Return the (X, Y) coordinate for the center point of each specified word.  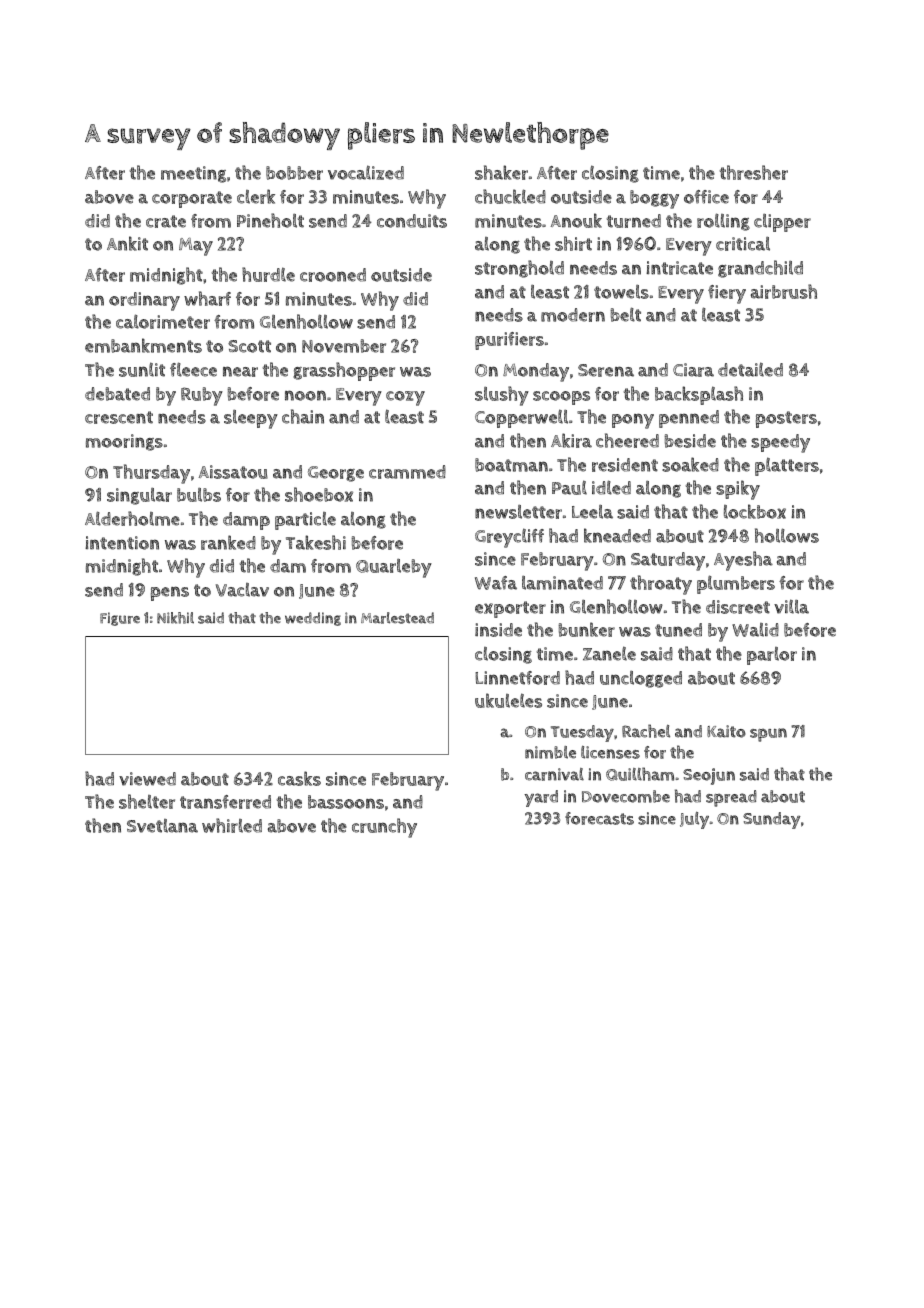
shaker (501, 172)
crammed (407, 472)
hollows (787, 535)
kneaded (617, 535)
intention (122, 543)
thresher (754, 172)
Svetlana (162, 826)
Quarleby (394, 568)
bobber (294, 173)
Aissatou (233, 472)
